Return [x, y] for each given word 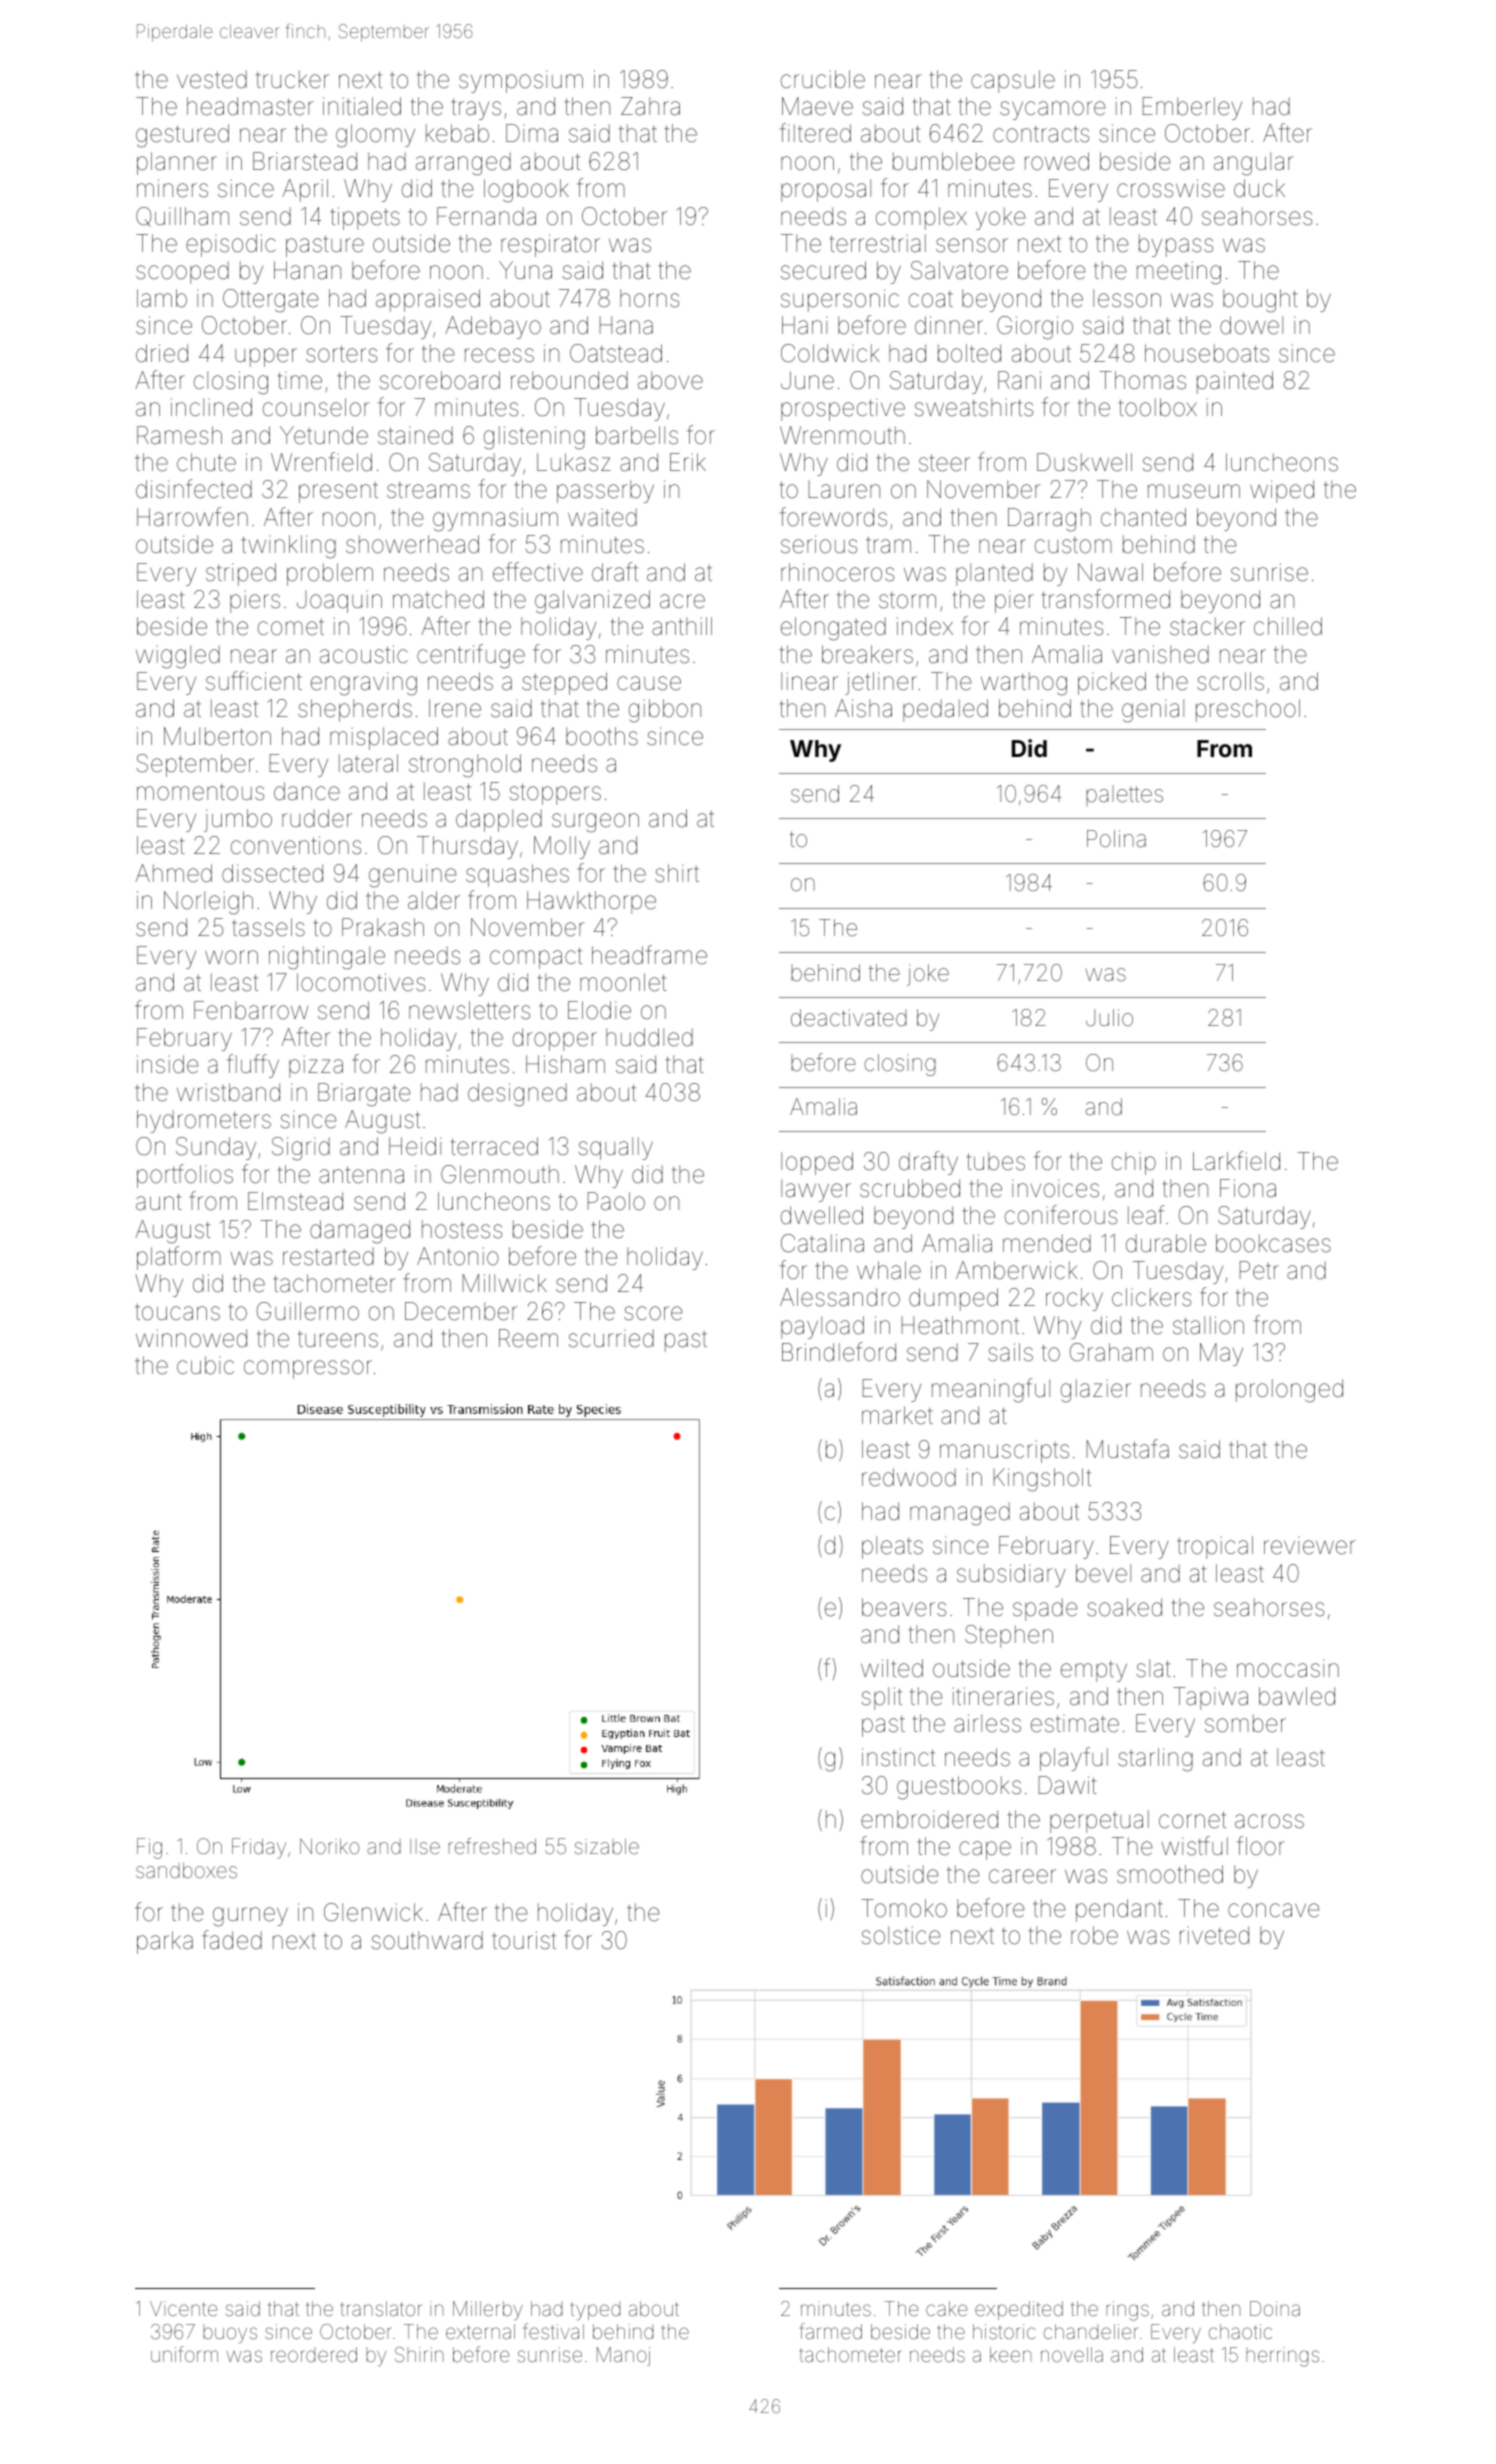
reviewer [1310, 1545]
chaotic [1240, 2331]
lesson [1127, 298]
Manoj [623, 2356]
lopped [817, 1163]
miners [172, 188]
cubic [205, 1365]
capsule [1013, 81]
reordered [314, 2354]
